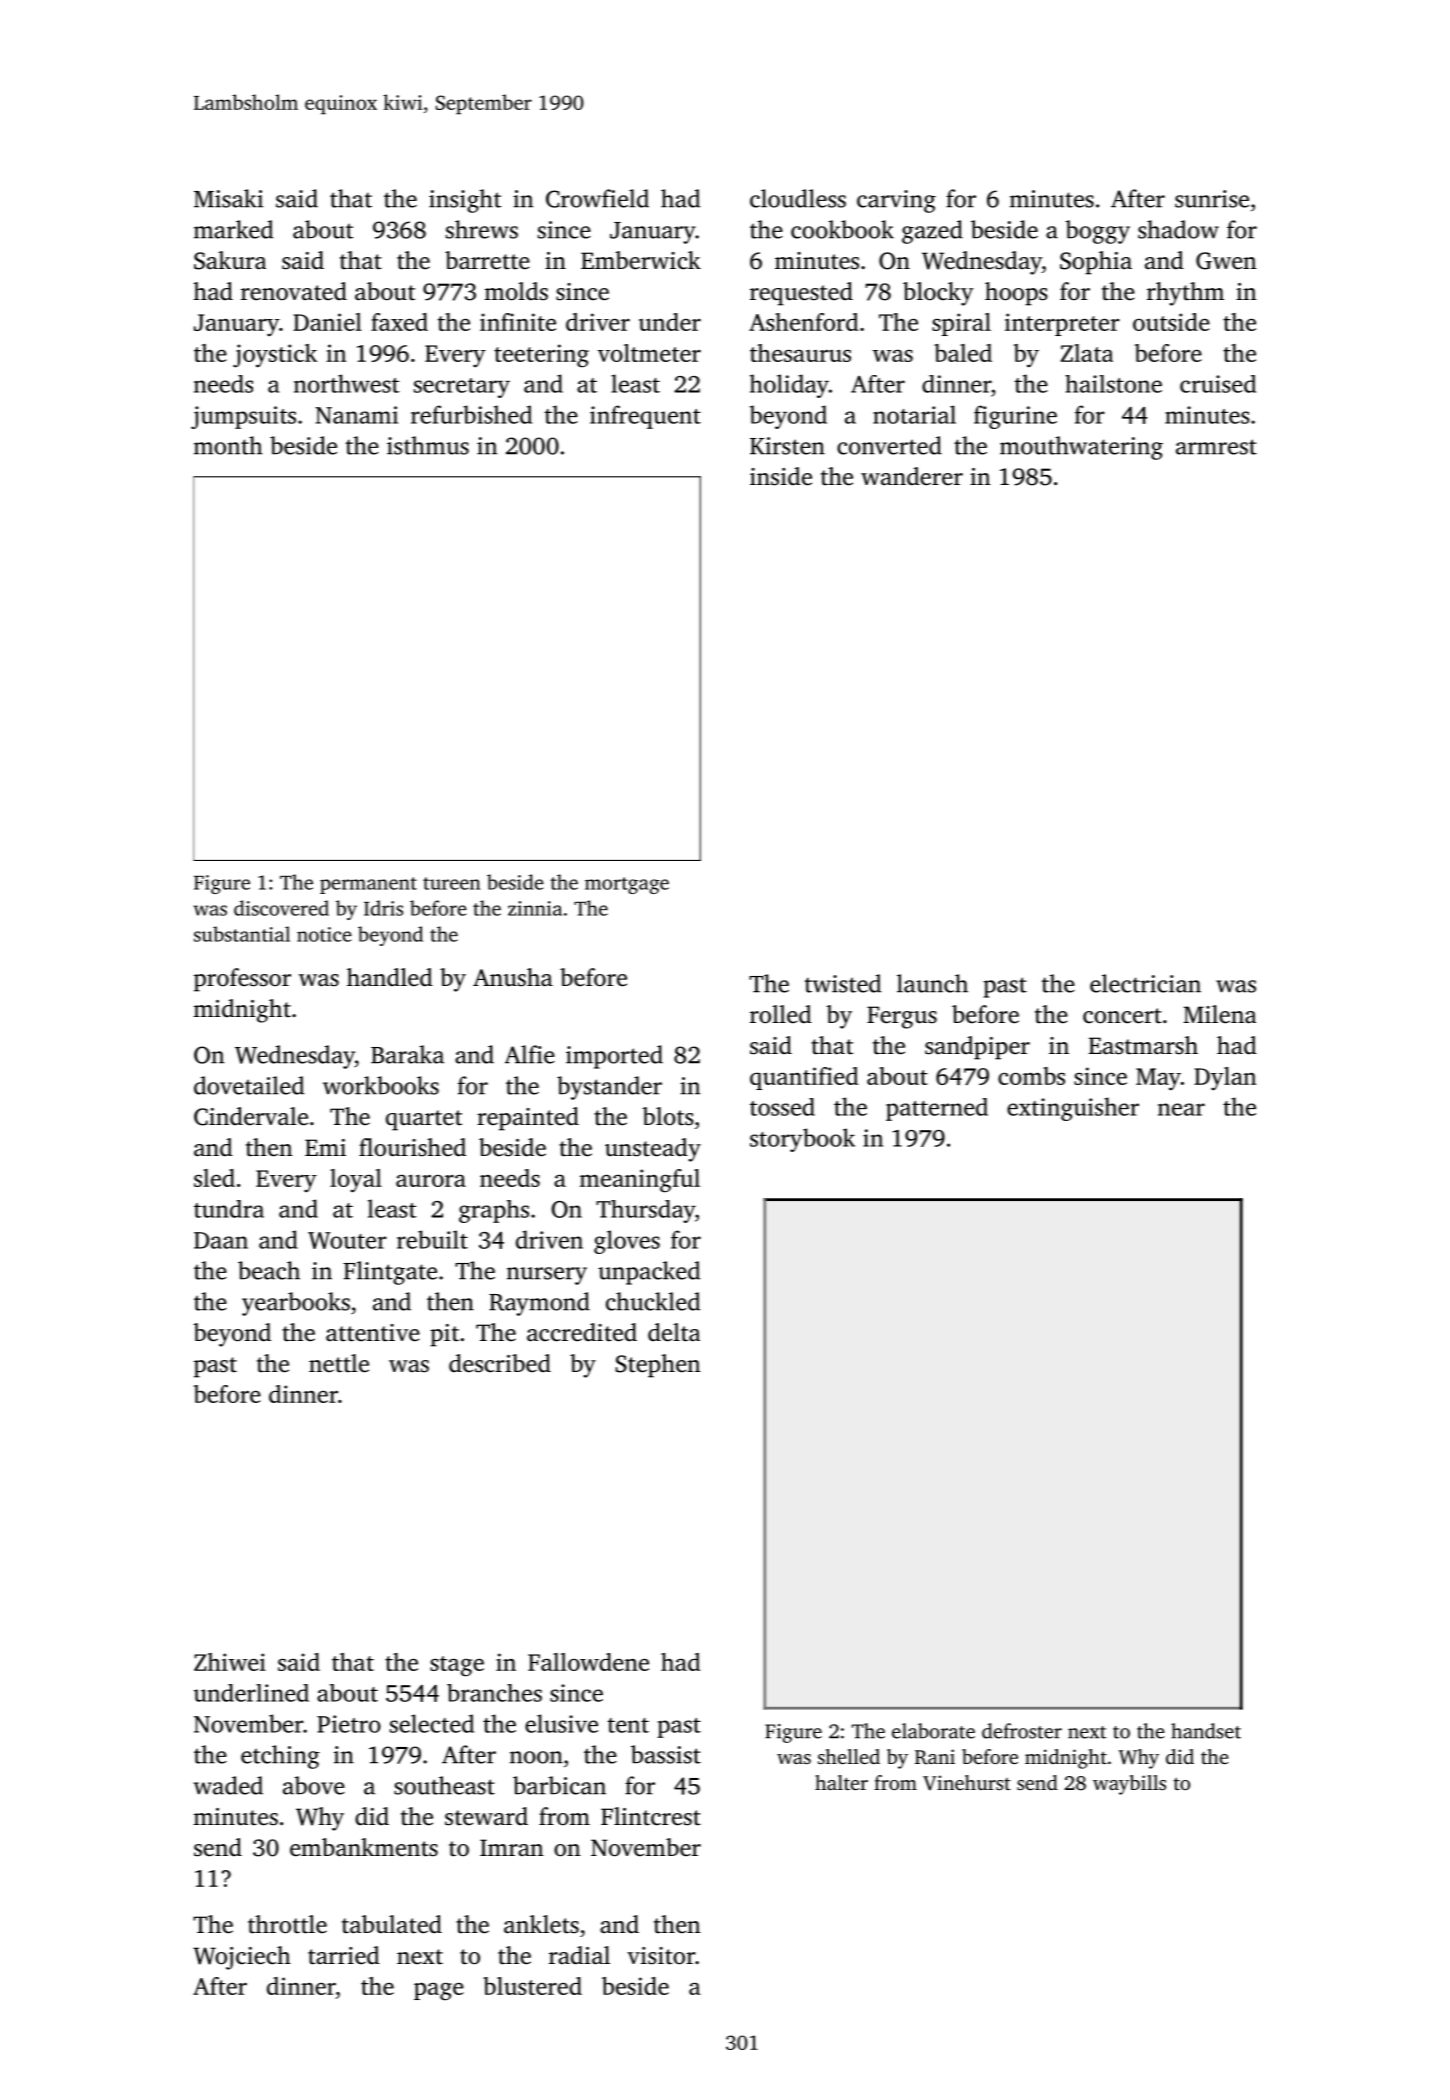  What do you see at coordinates (368, 885) in the document?
I see `permanent` at bounding box center [368, 885].
